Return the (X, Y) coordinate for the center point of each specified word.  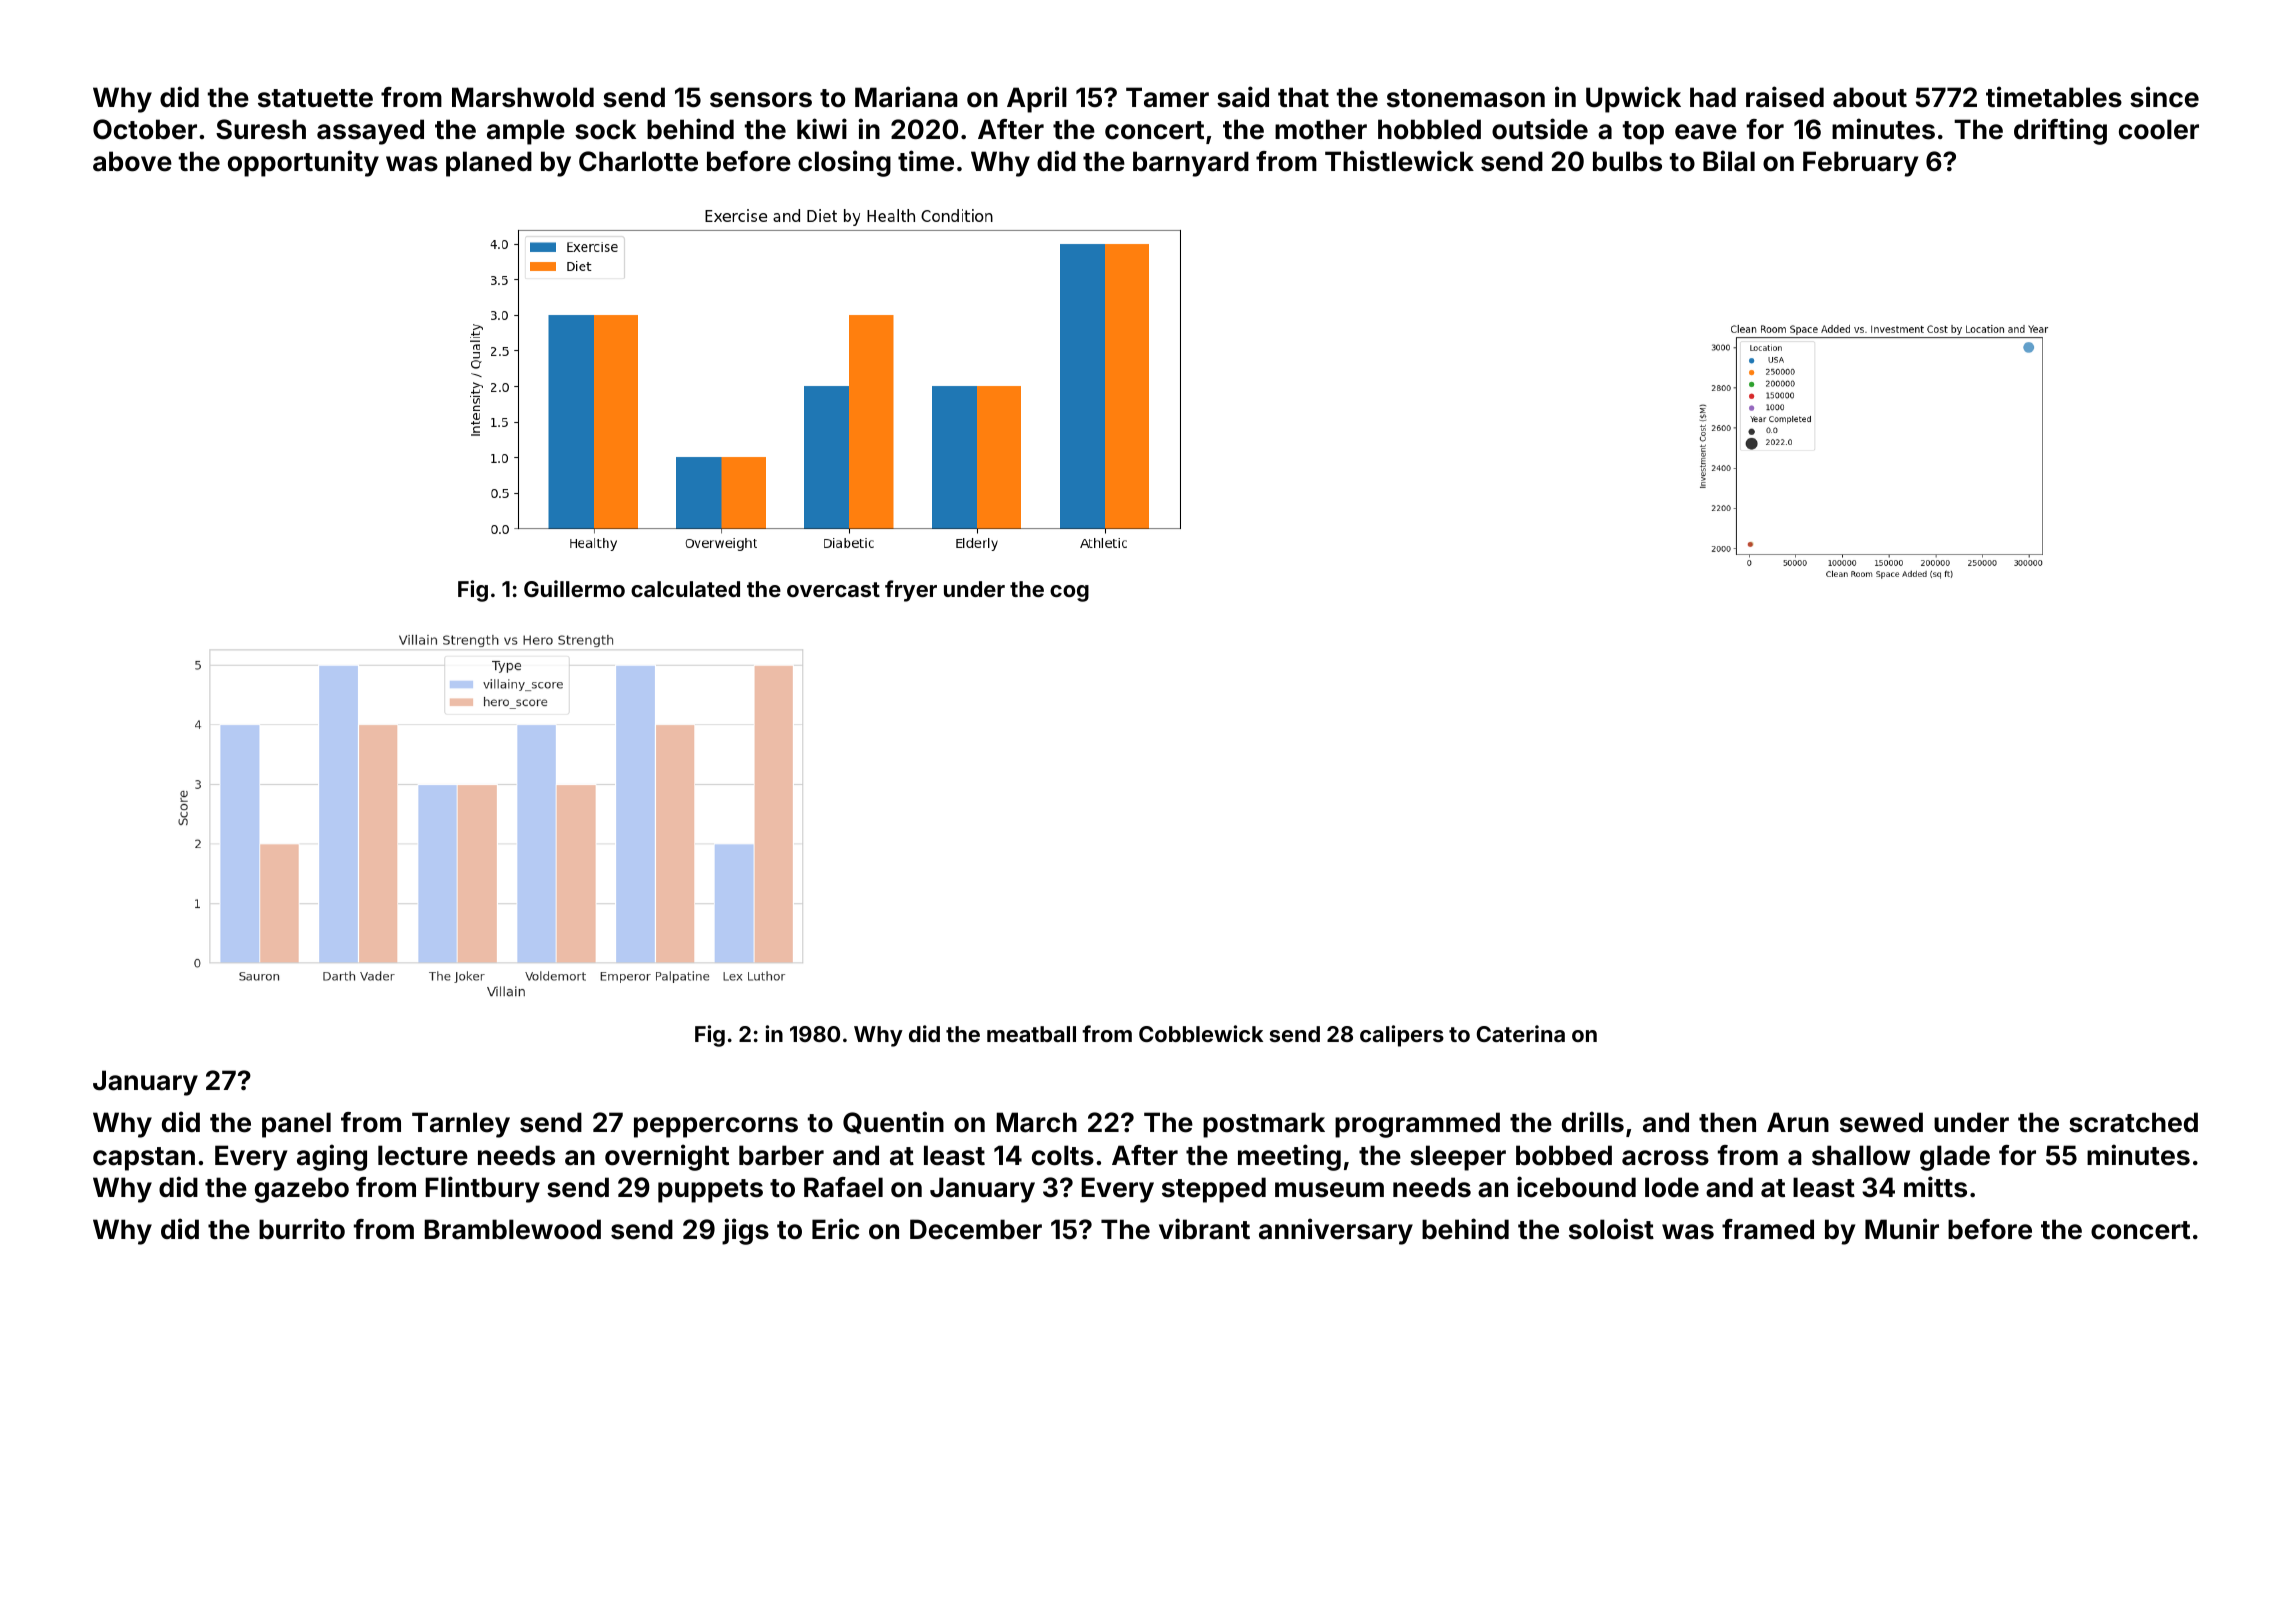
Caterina (1521, 1033)
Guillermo (574, 588)
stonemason (1466, 98)
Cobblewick (1201, 1033)
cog (1069, 593)
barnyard (1191, 164)
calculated (685, 589)
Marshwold (523, 97)
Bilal (1729, 161)
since (2164, 97)
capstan (144, 1159)
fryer (911, 591)
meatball (1031, 1034)
